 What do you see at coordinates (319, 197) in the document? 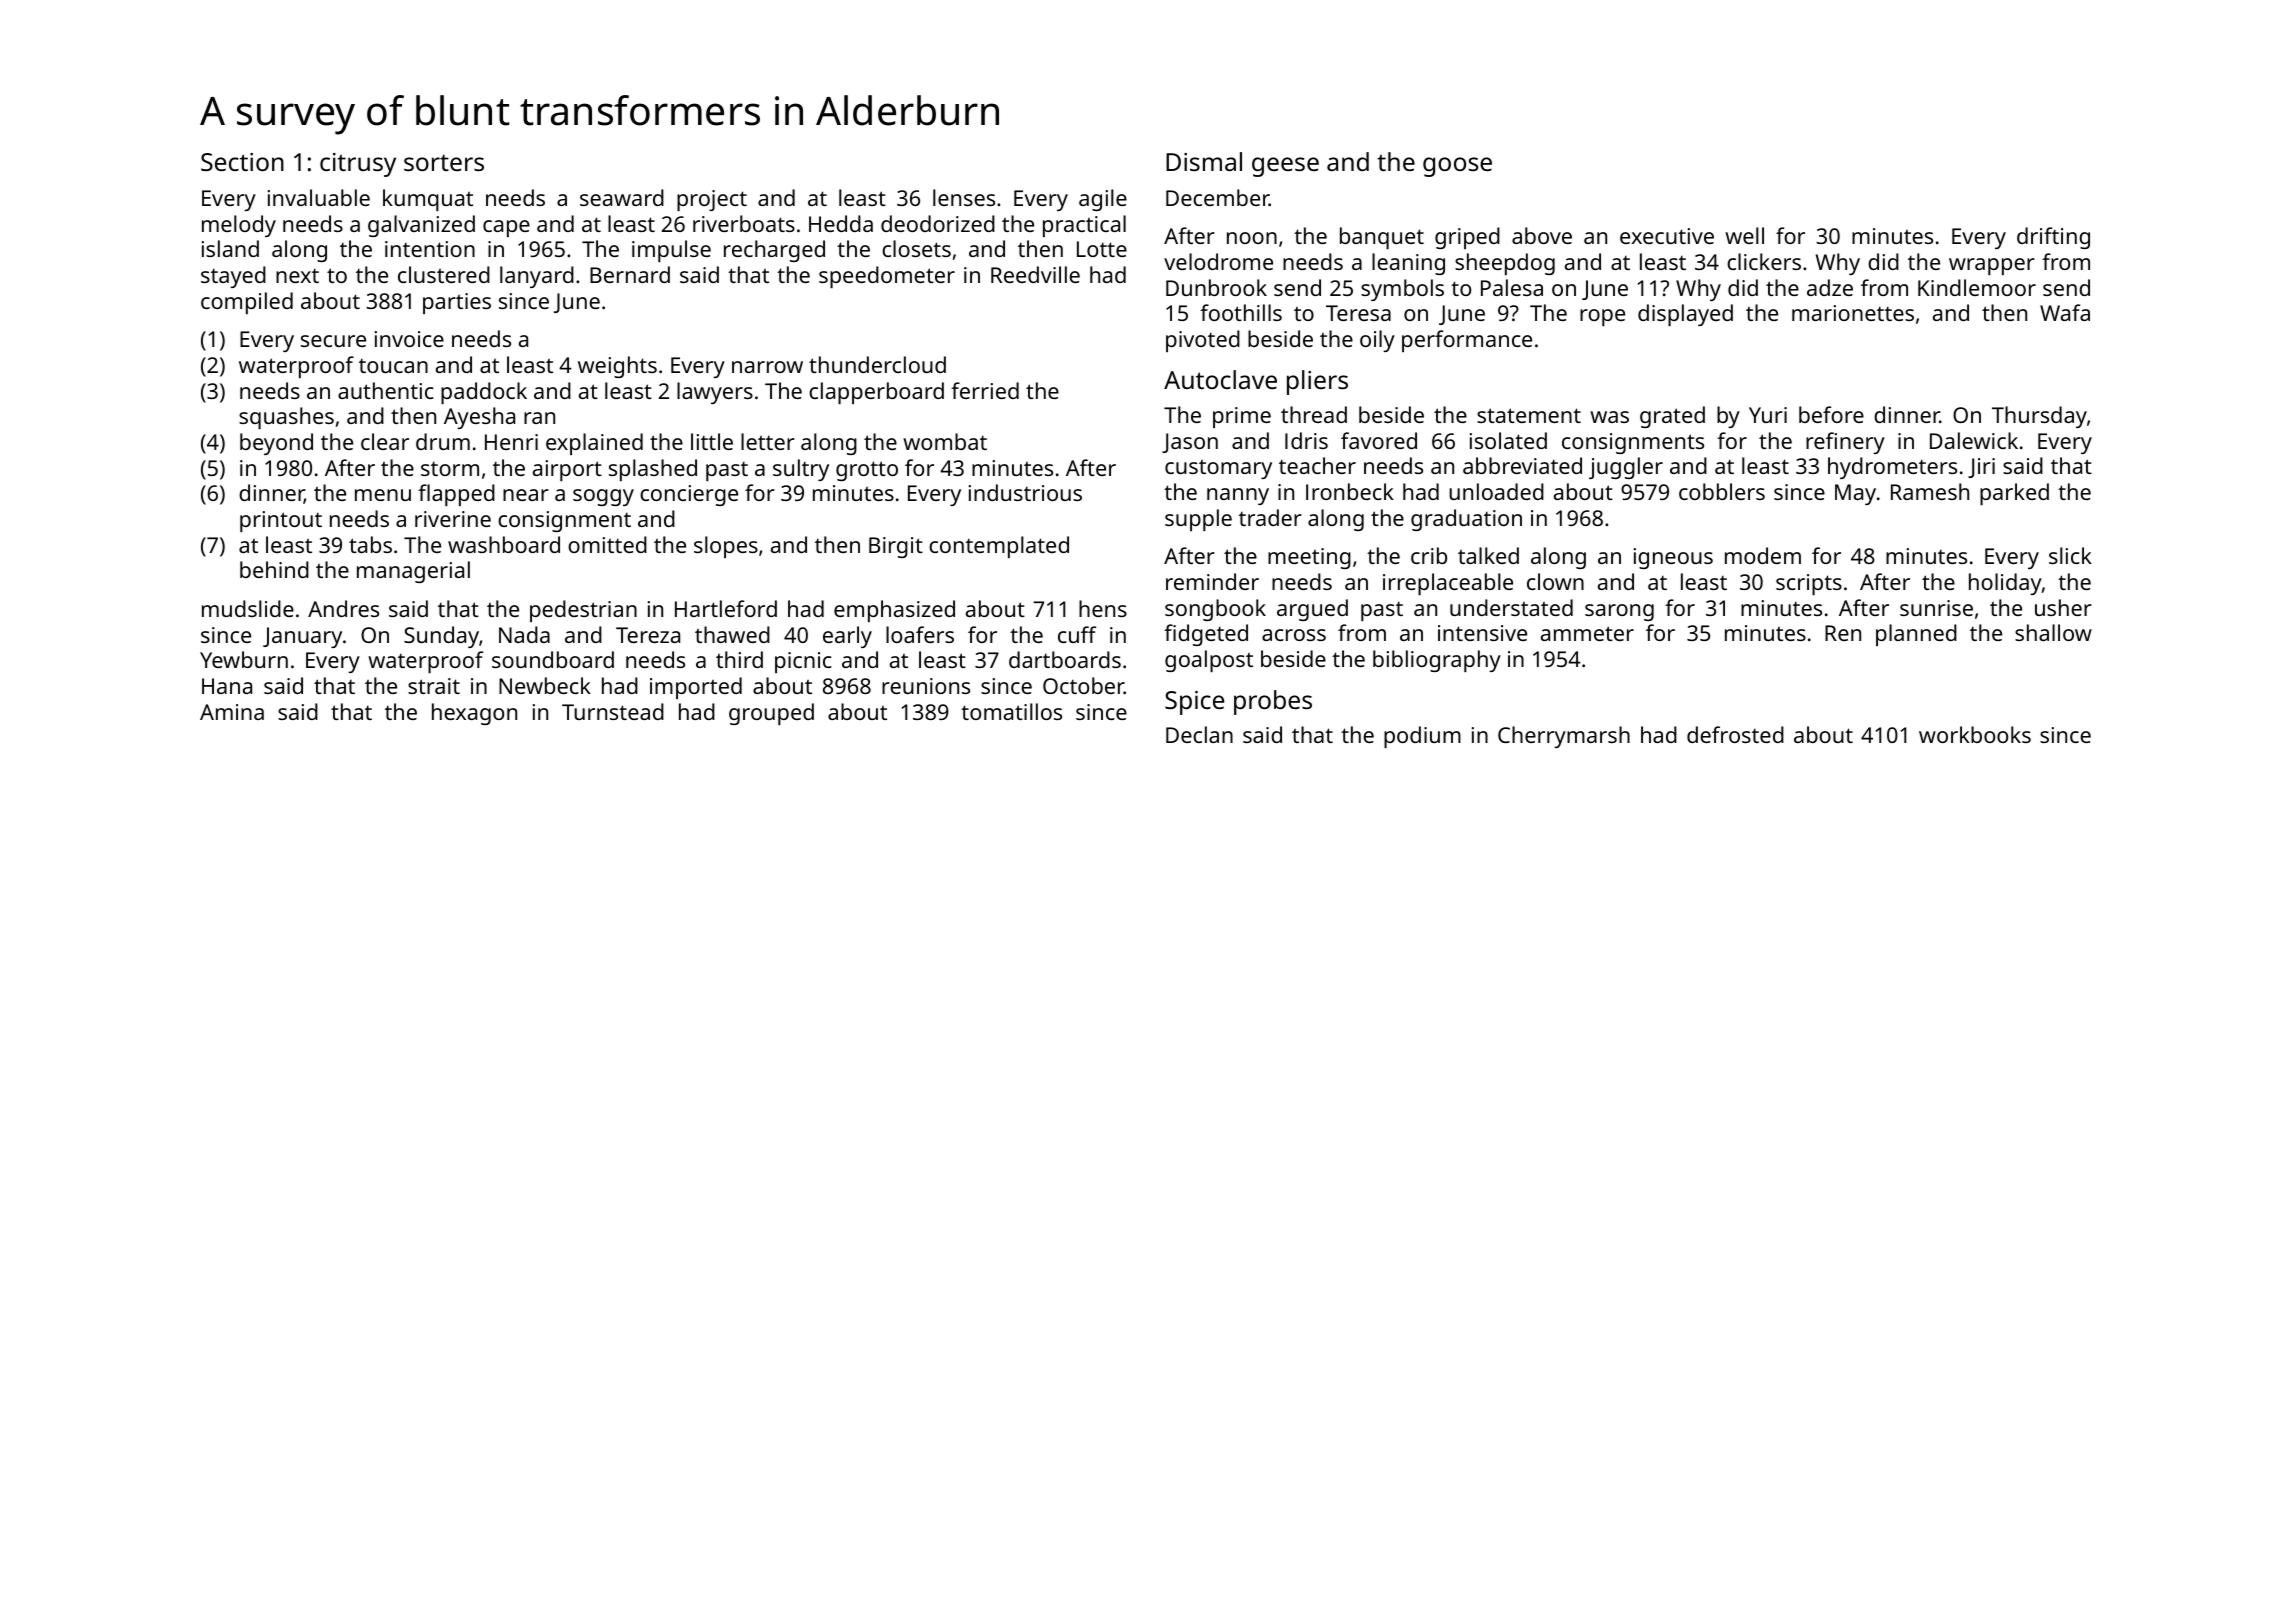
I see `invaluable` at bounding box center [319, 197].
